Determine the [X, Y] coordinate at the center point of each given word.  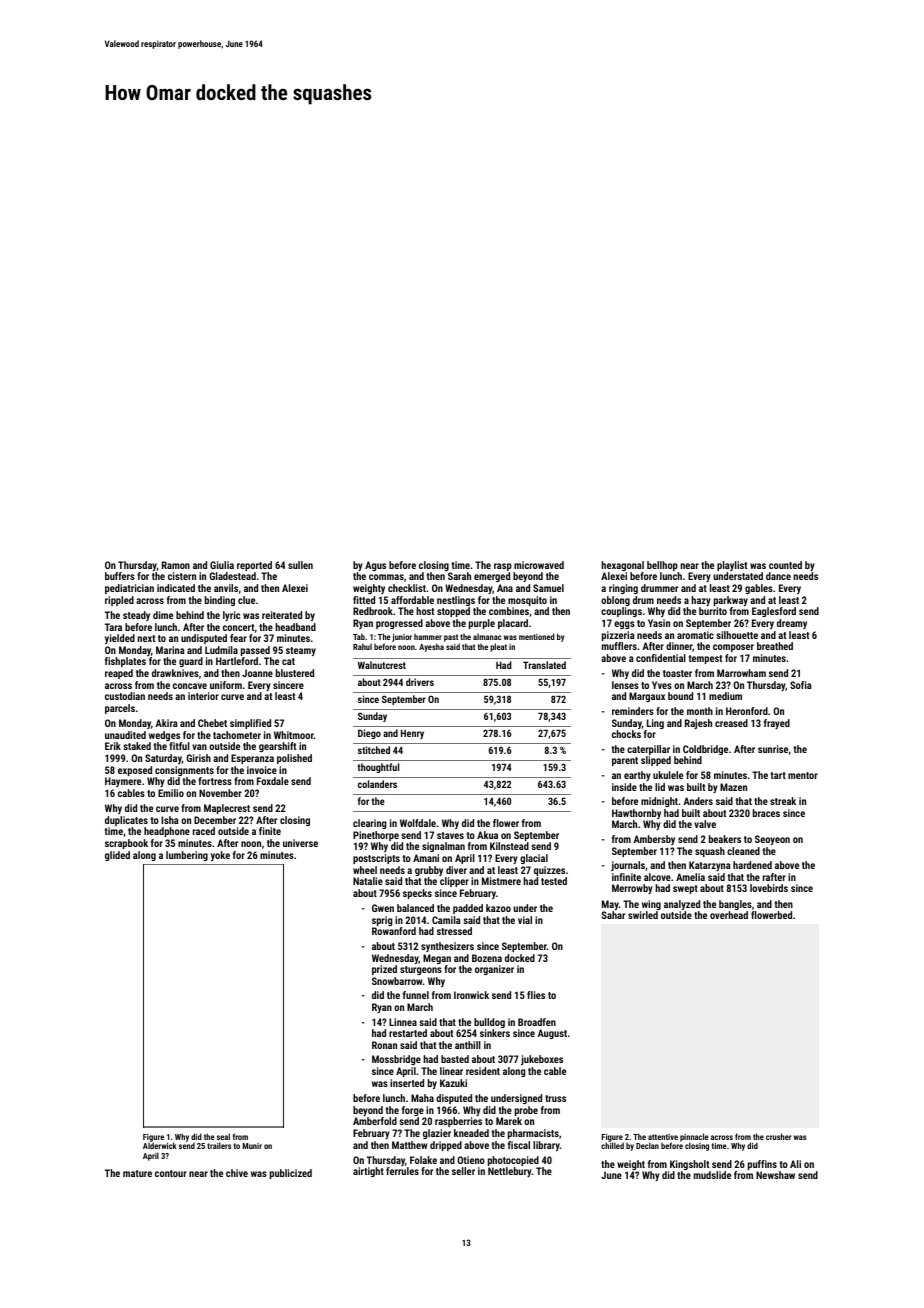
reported [254, 566]
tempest [705, 659]
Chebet [212, 723]
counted [785, 565]
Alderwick [160, 1146]
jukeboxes [542, 1060]
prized [384, 970]
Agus [375, 566]
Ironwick [471, 995]
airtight [368, 1172]
